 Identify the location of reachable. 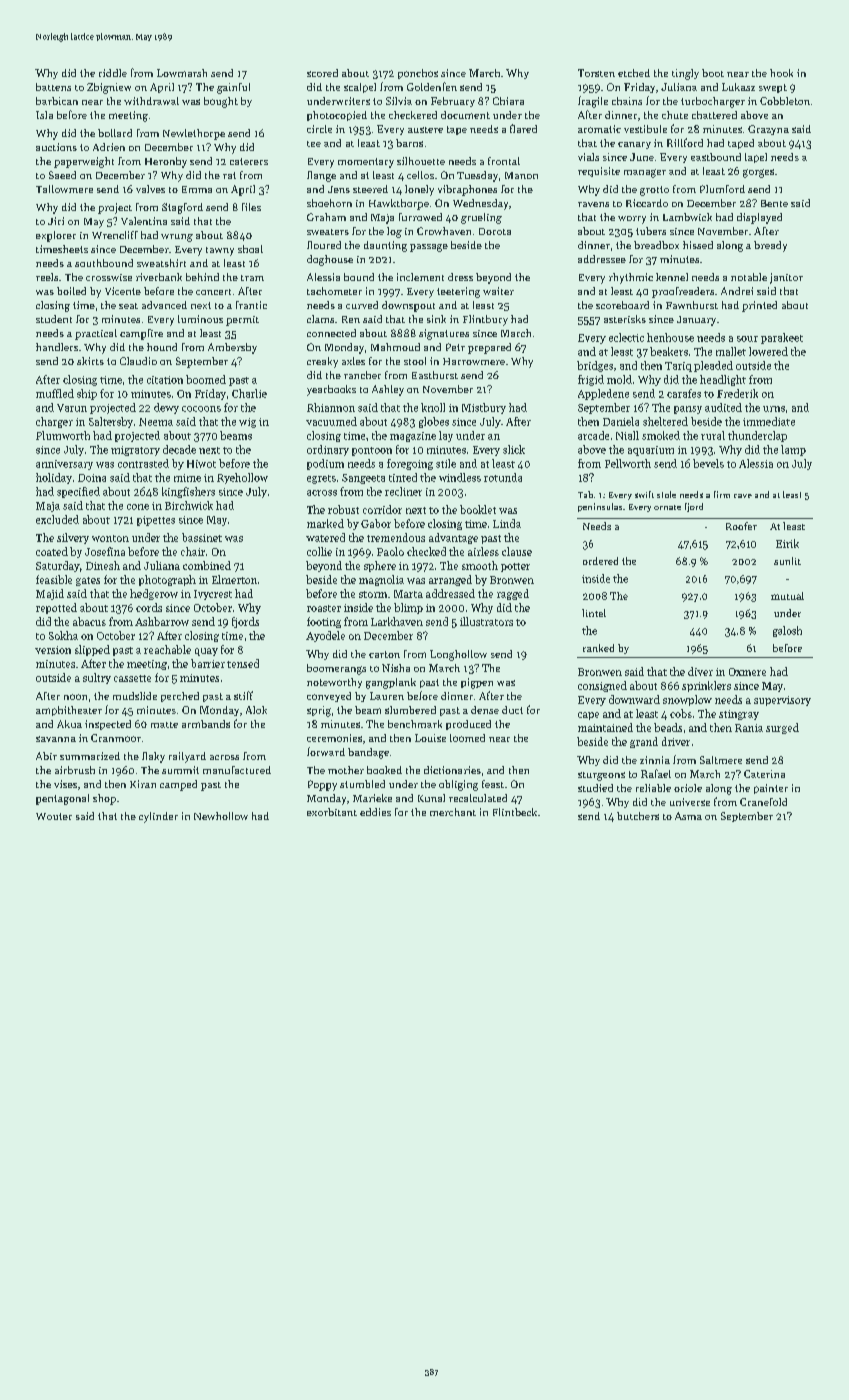
(167, 649).
